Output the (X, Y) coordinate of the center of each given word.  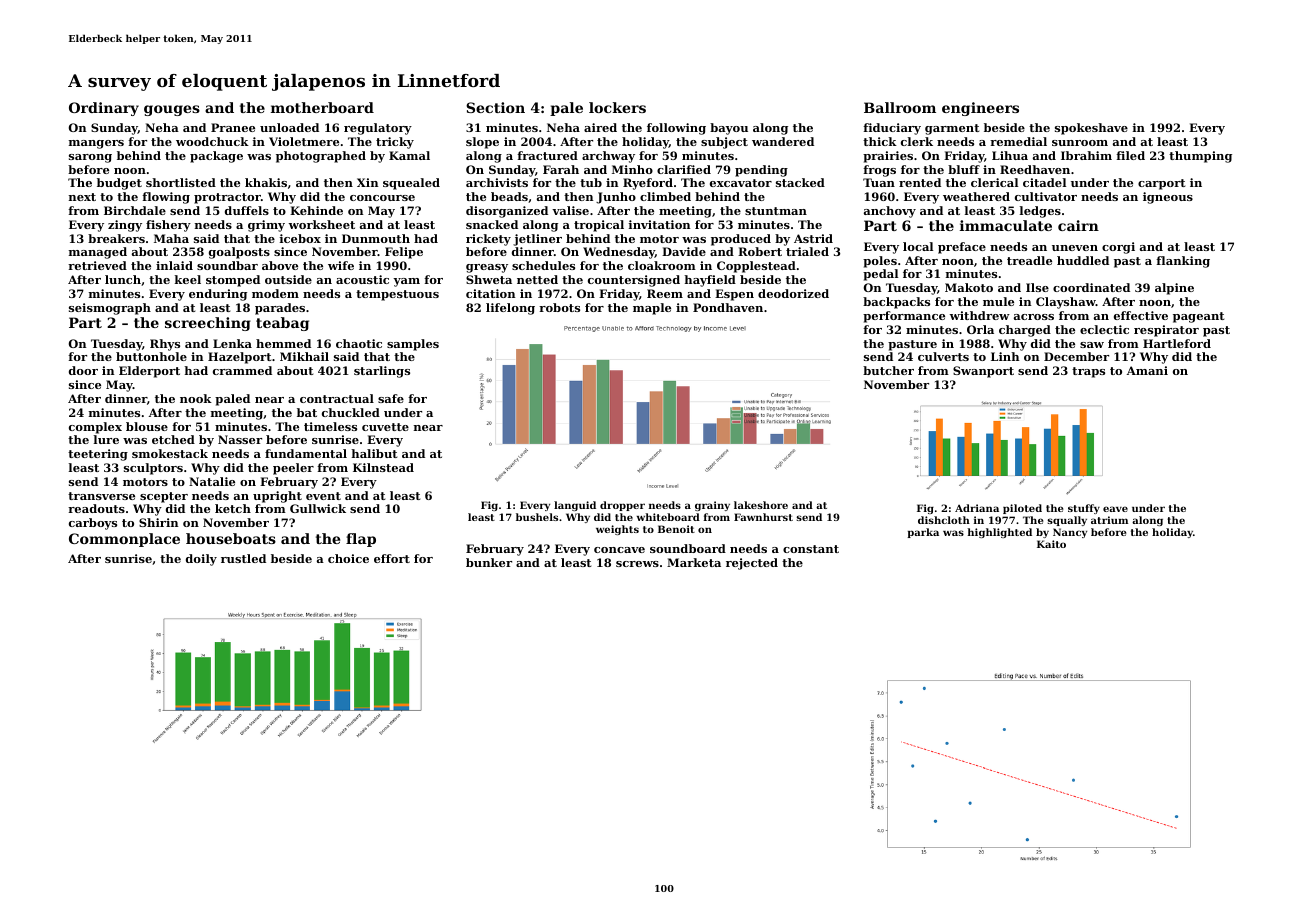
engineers (980, 109)
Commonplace (124, 540)
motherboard (322, 107)
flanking (1183, 262)
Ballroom (900, 107)
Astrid (813, 238)
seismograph (110, 309)
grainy (712, 506)
